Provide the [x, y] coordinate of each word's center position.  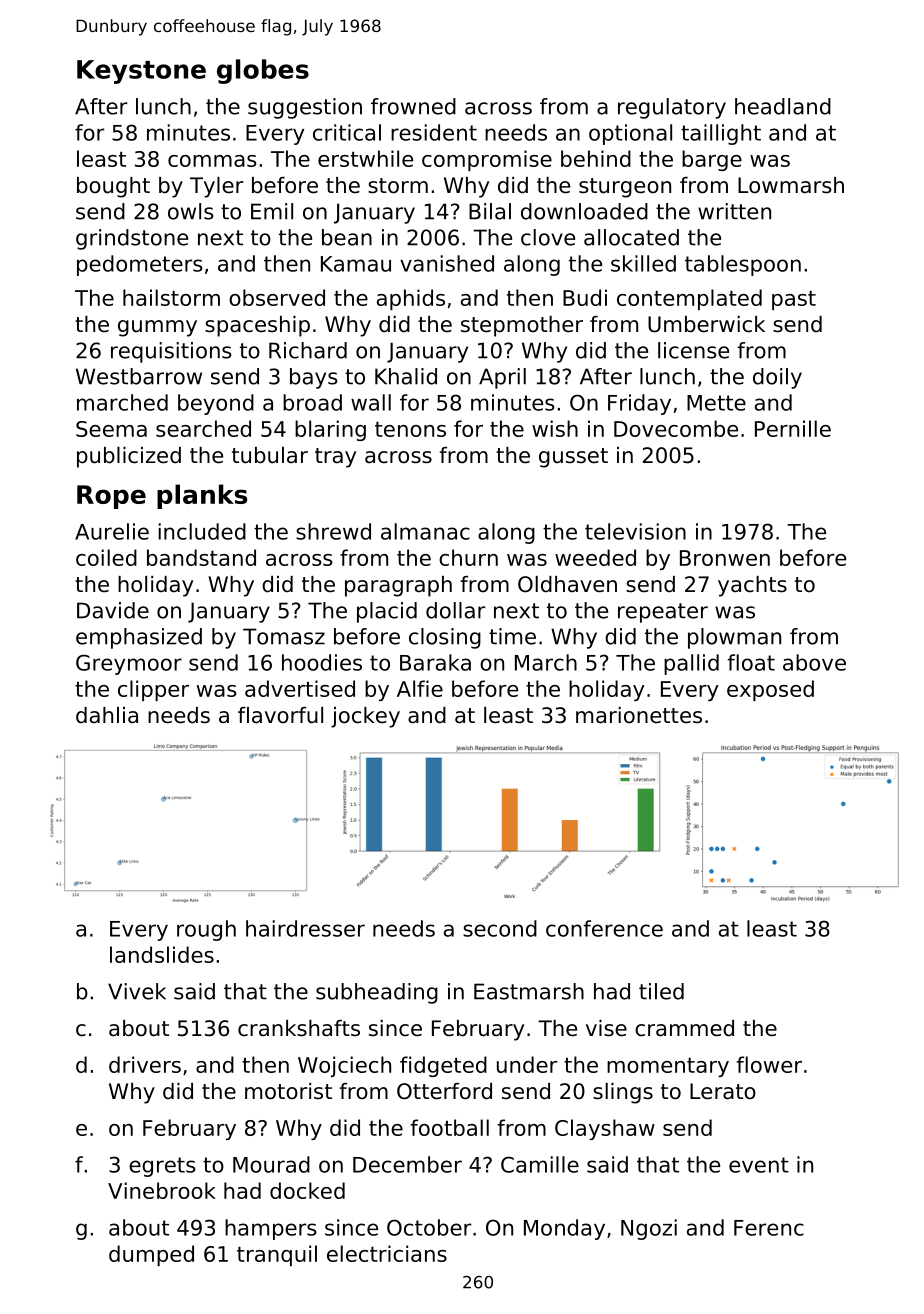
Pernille [793, 428]
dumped [151, 1255]
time [512, 636]
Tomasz [284, 636]
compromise [487, 160]
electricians [387, 1253]
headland [783, 106]
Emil [272, 211]
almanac [425, 531]
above [814, 662]
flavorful [280, 715]
